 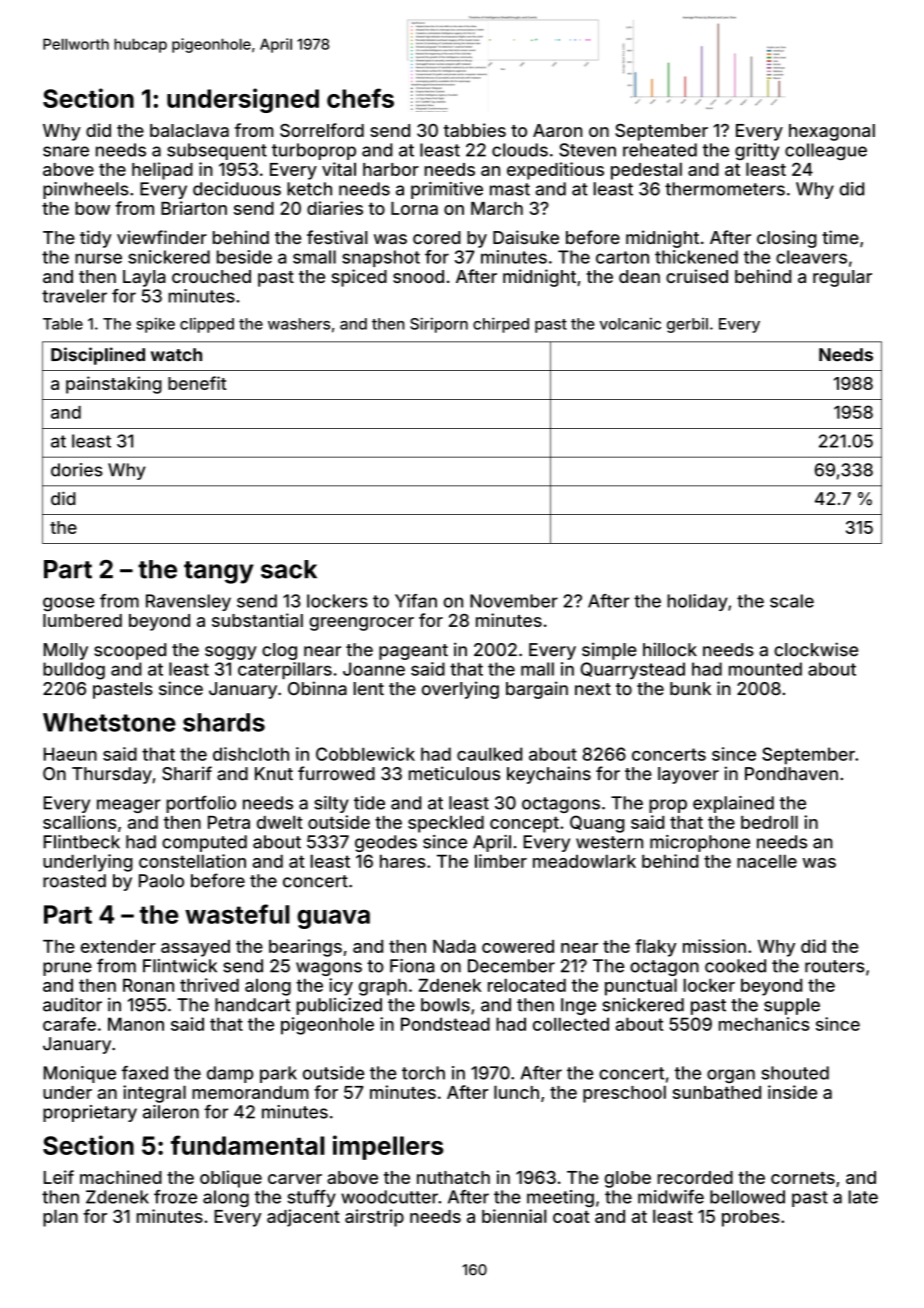 I want to click on Aaron, so click(x=557, y=130).
